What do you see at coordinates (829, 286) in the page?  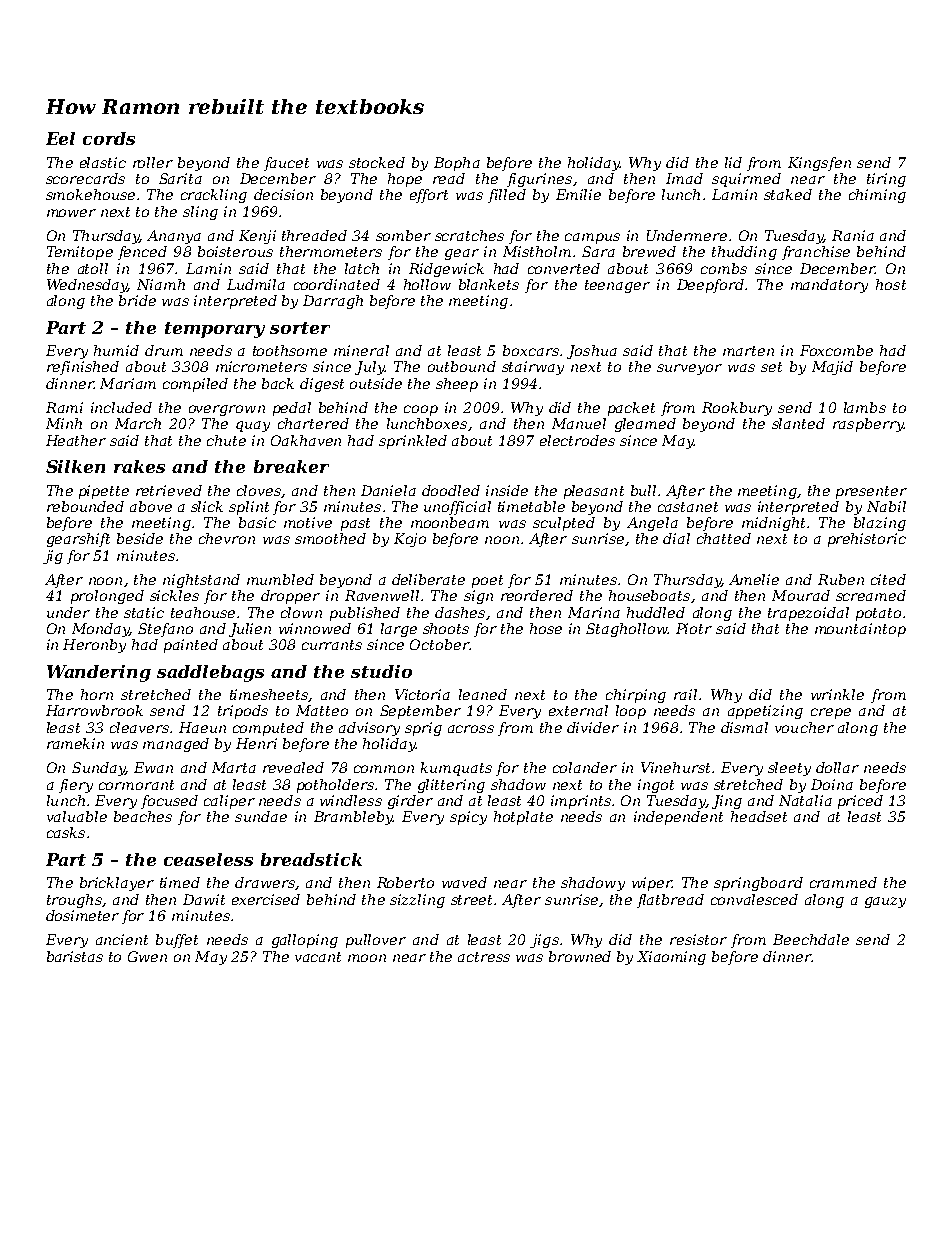 I see `mandatory` at bounding box center [829, 286].
